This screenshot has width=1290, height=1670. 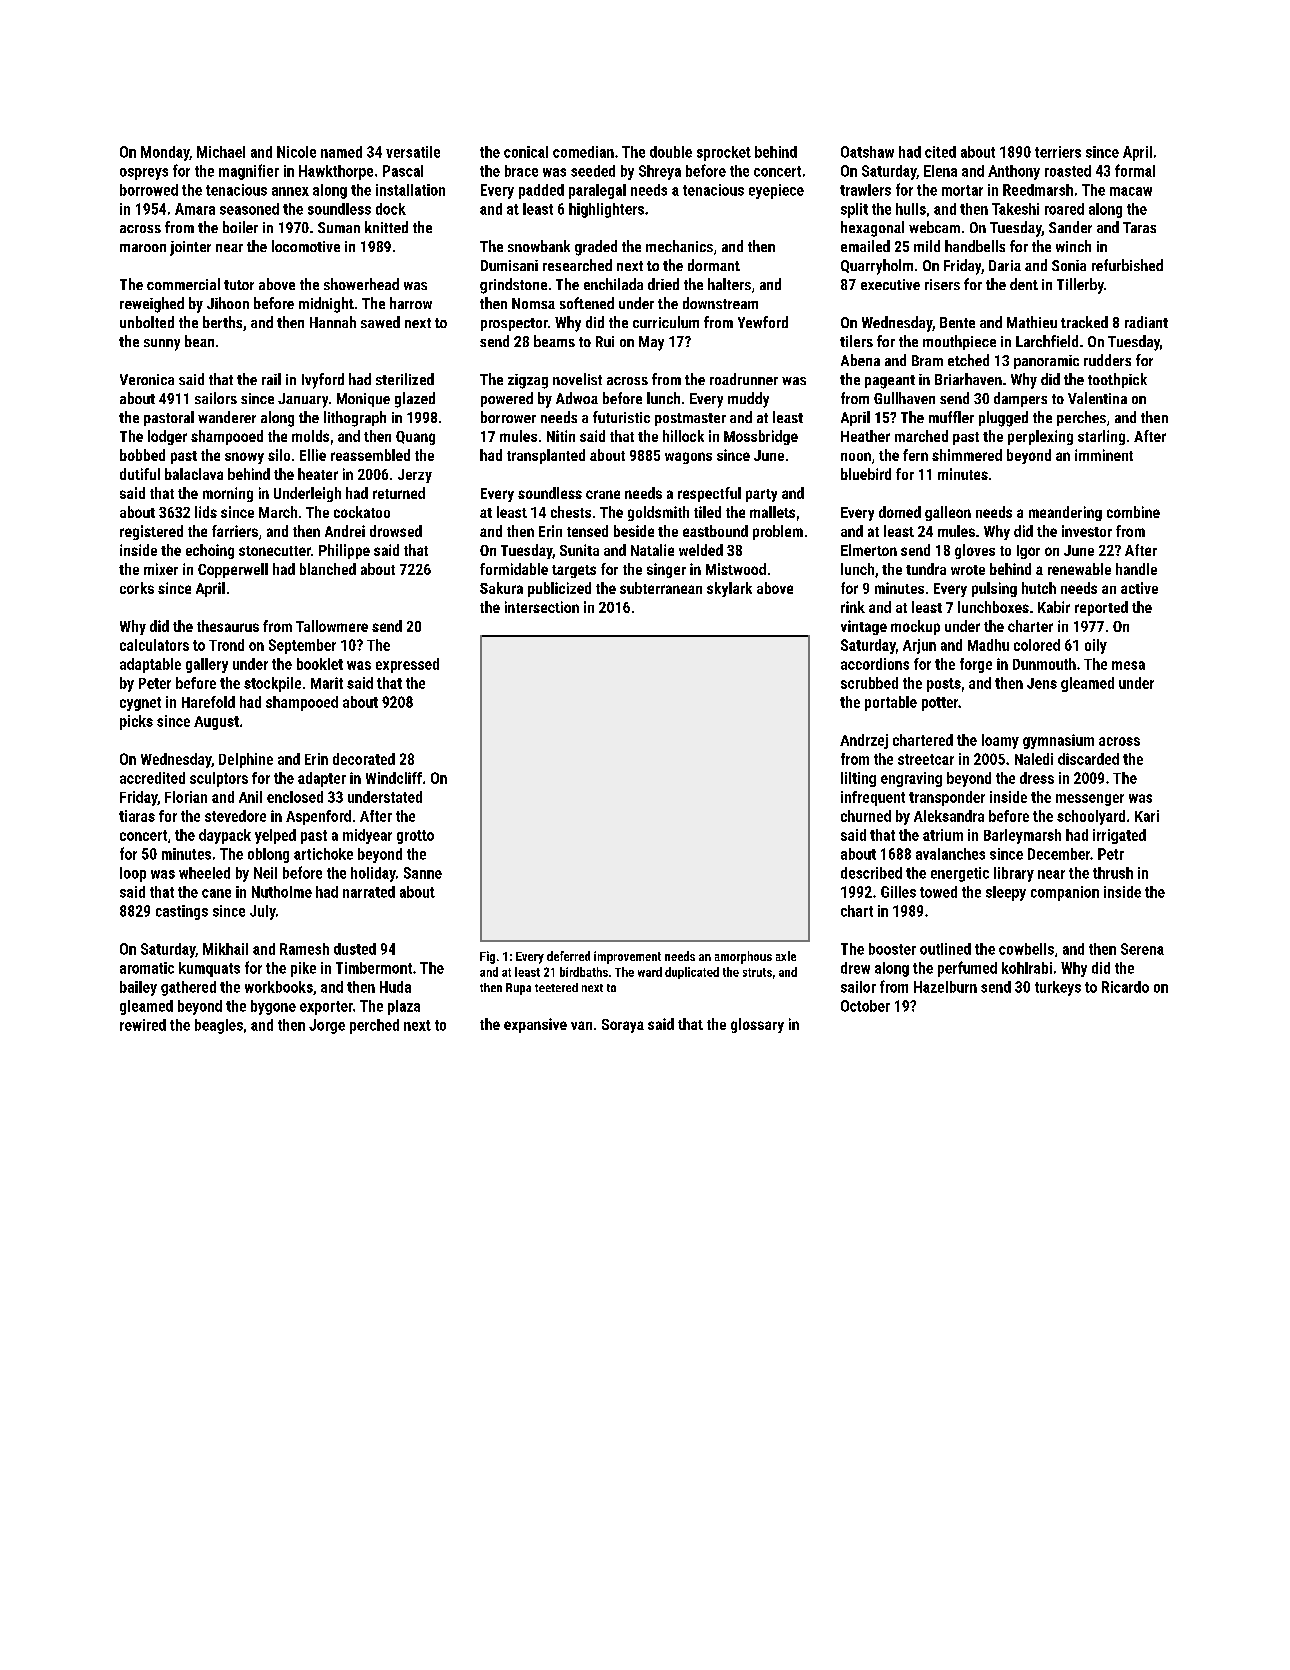 What do you see at coordinates (263, 912) in the screenshot?
I see `July` at bounding box center [263, 912].
